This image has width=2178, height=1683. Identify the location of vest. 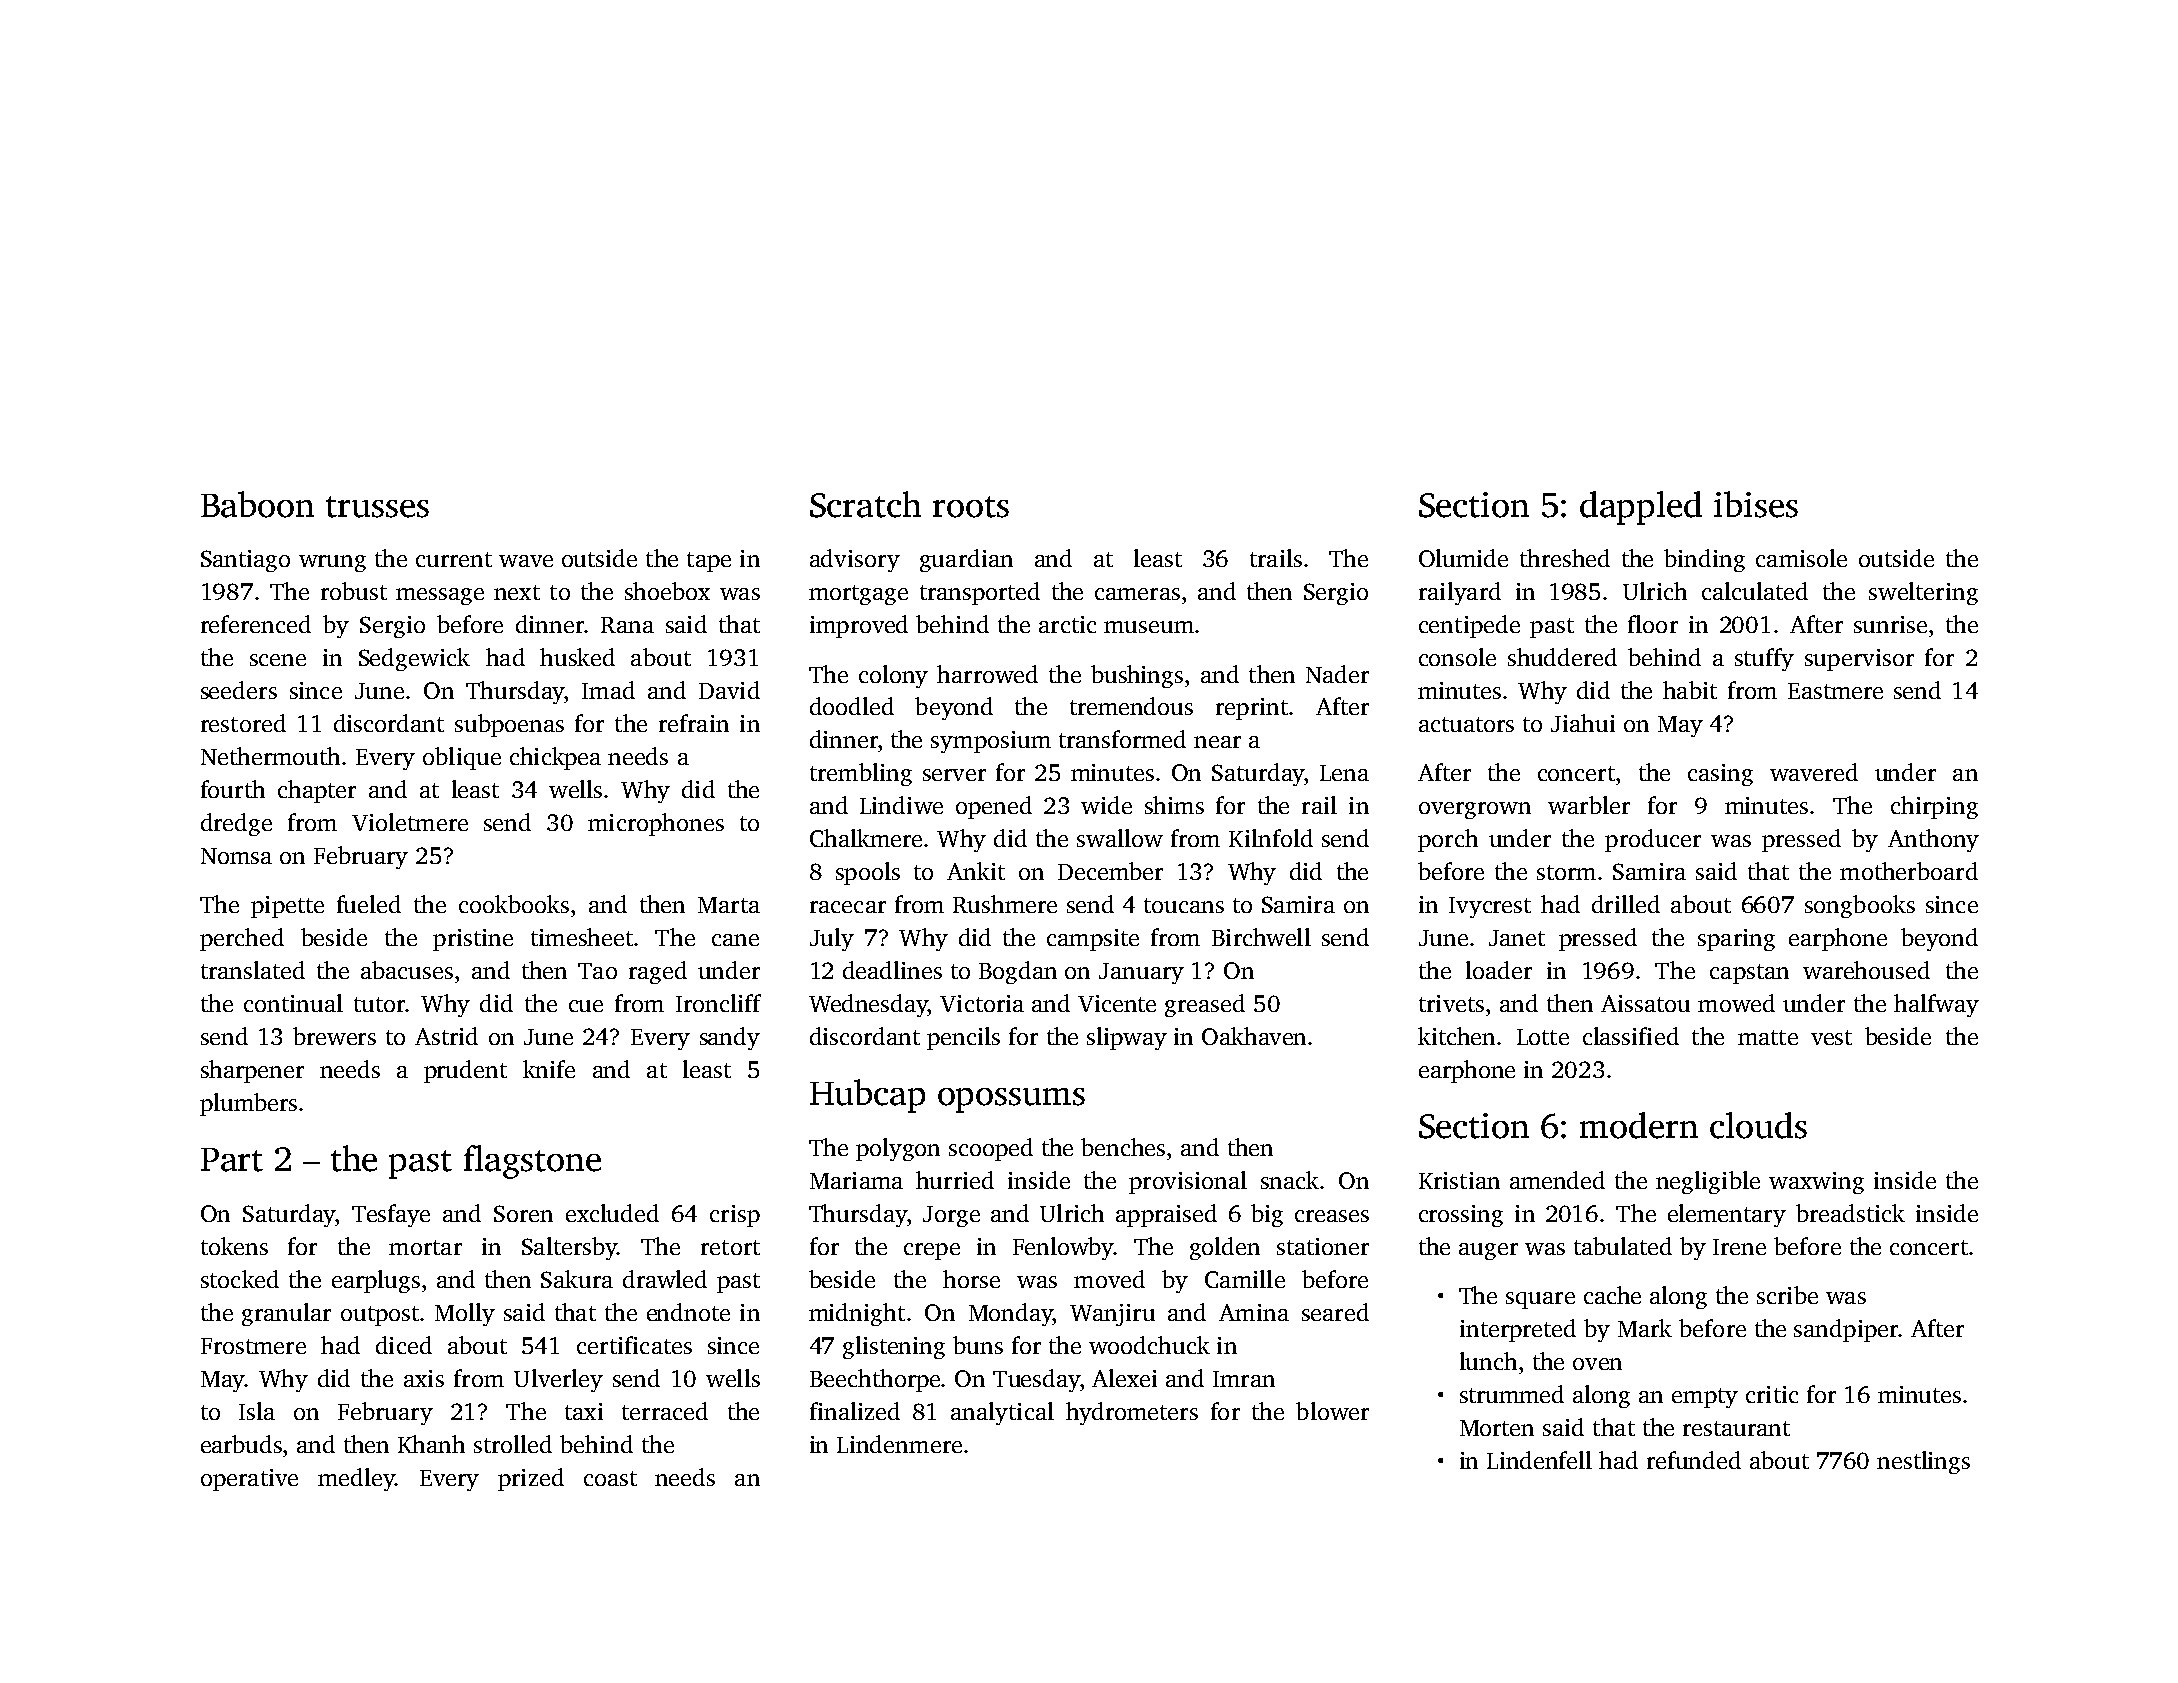
(1831, 1037).
